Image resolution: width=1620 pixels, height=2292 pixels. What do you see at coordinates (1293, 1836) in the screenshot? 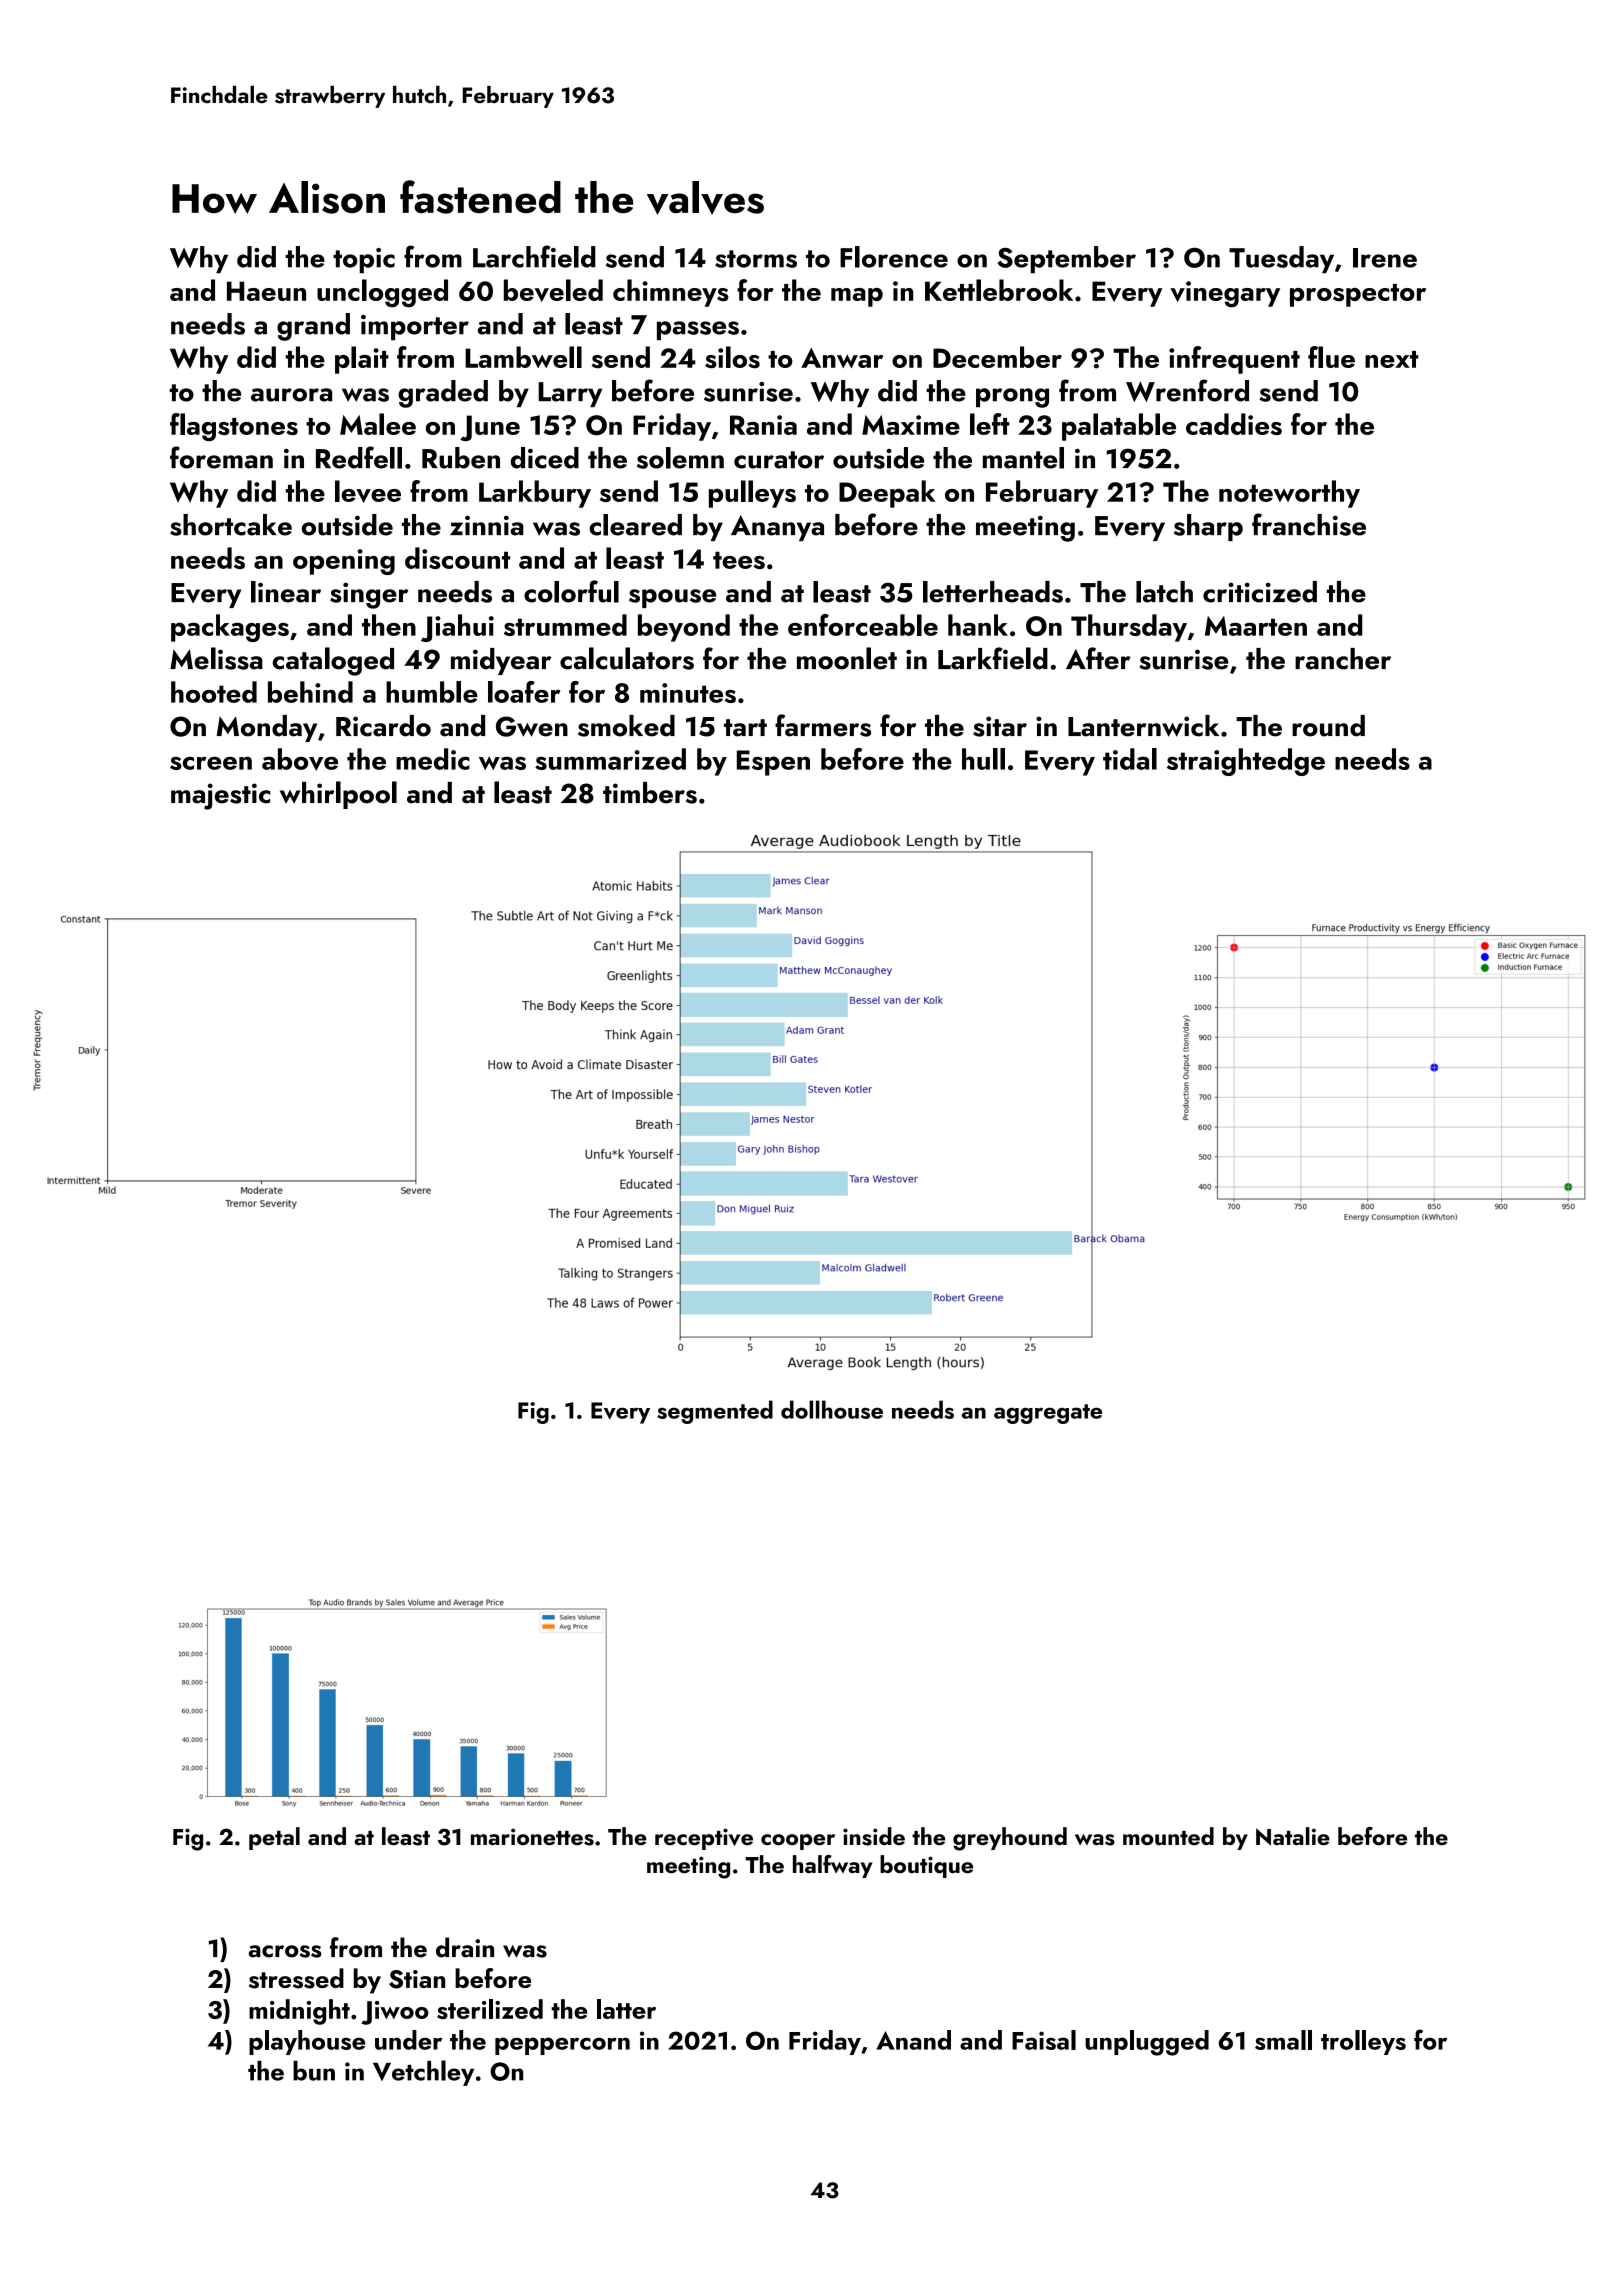
I see `Natalie` at bounding box center [1293, 1836].
